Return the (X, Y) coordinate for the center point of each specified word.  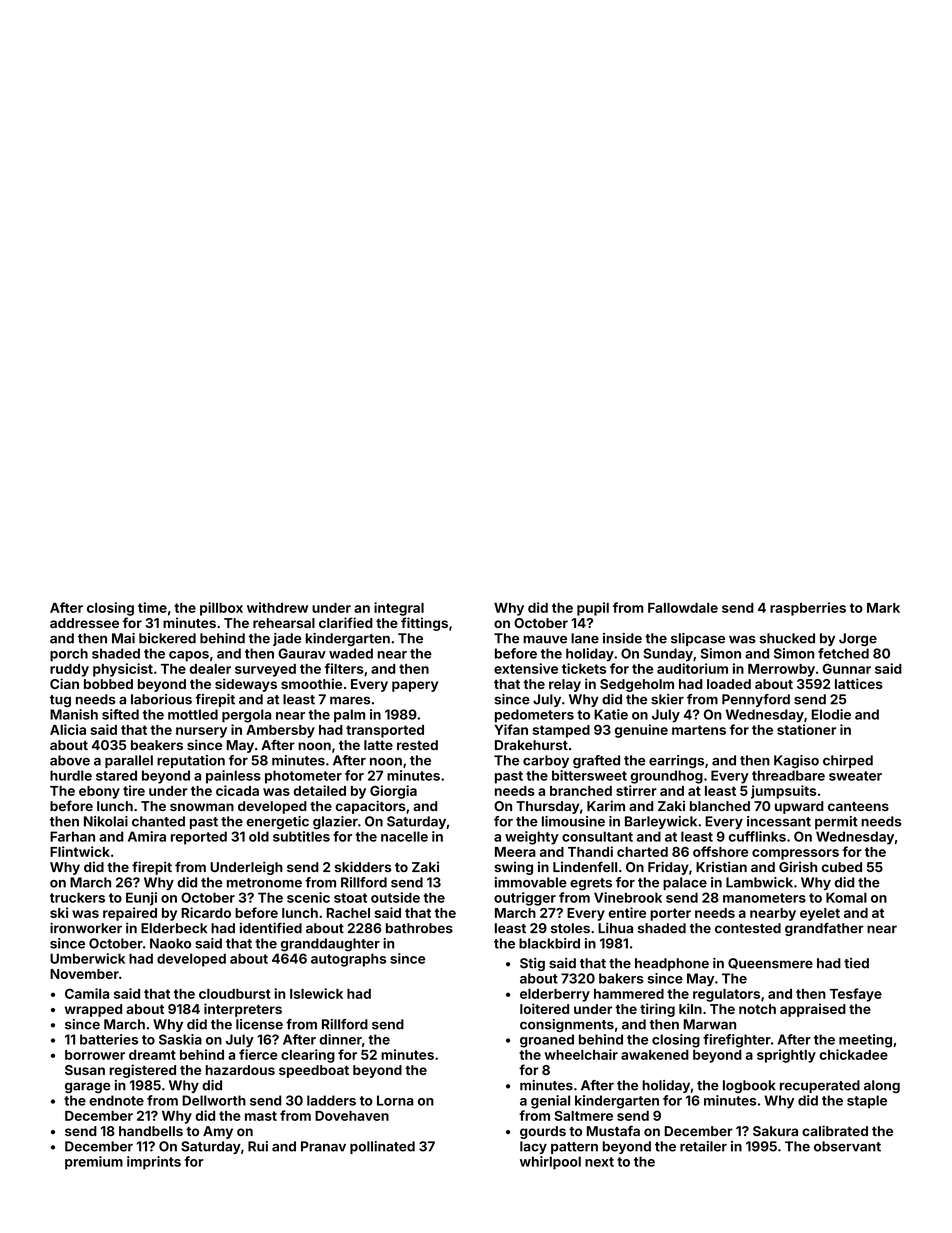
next (599, 1162)
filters (344, 668)
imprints (154, 1163)
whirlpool (550, 1163)
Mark (883, 608)
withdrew (277, 607)
